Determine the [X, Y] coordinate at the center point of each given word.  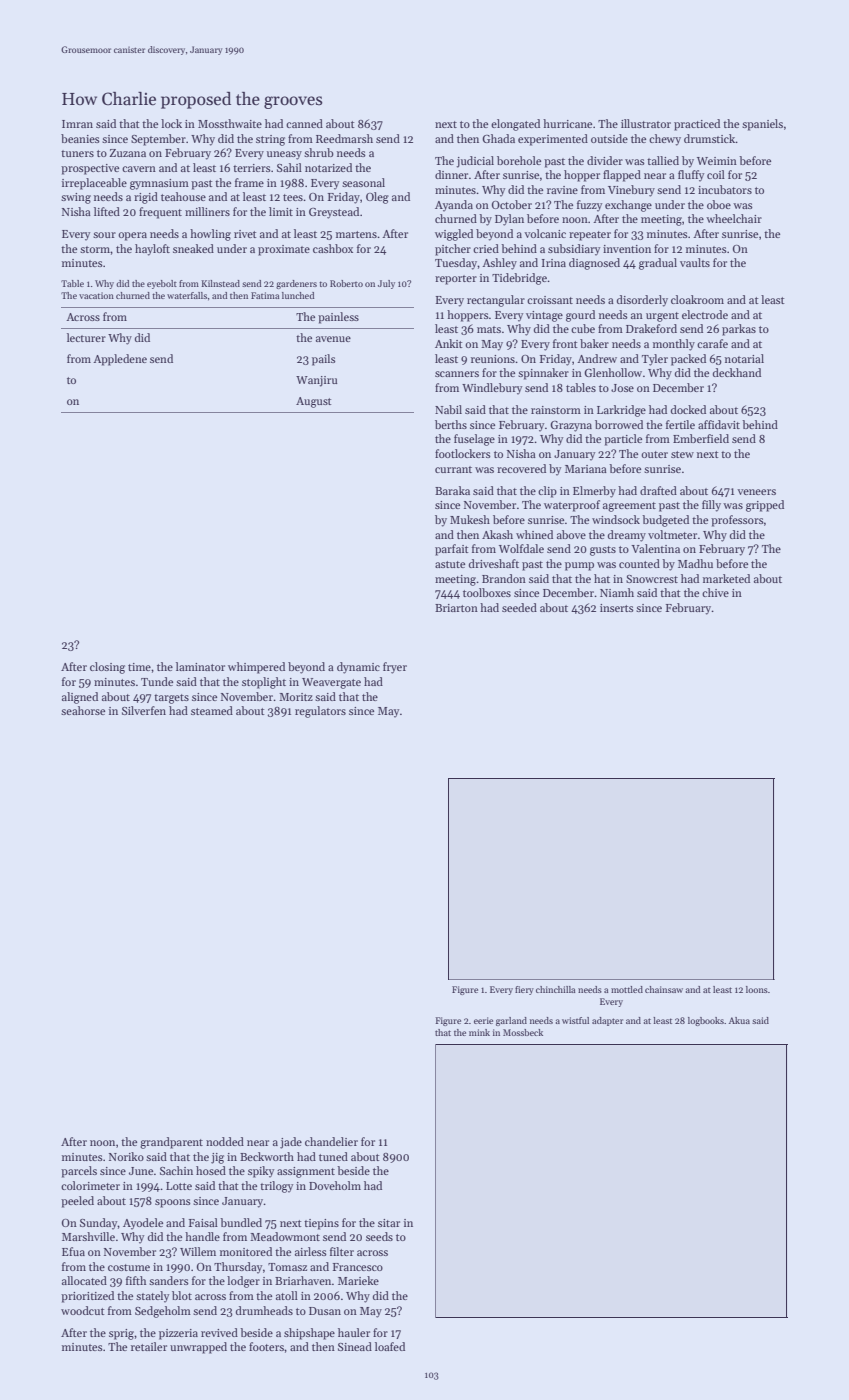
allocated [84, 1280]
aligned [80, 698]
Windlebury [492, 389]
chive [715, 592]
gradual [658, 264]
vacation [96, 295]
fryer [395, 668]
